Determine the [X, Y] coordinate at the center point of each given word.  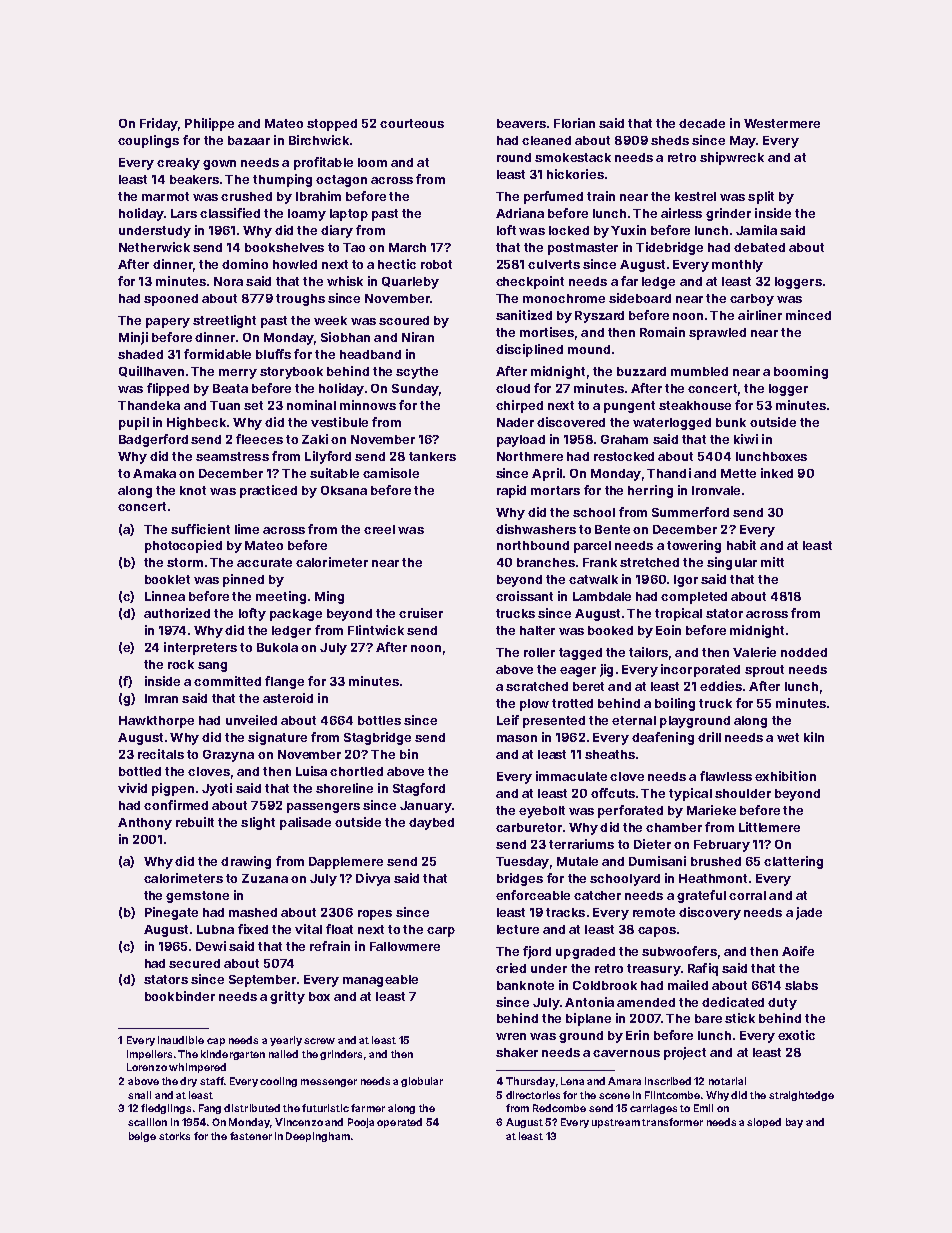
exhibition [785, 776]
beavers [521, 123]
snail [139, 1095]
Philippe [209, 124]
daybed [431, 824]
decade [702, 123]
